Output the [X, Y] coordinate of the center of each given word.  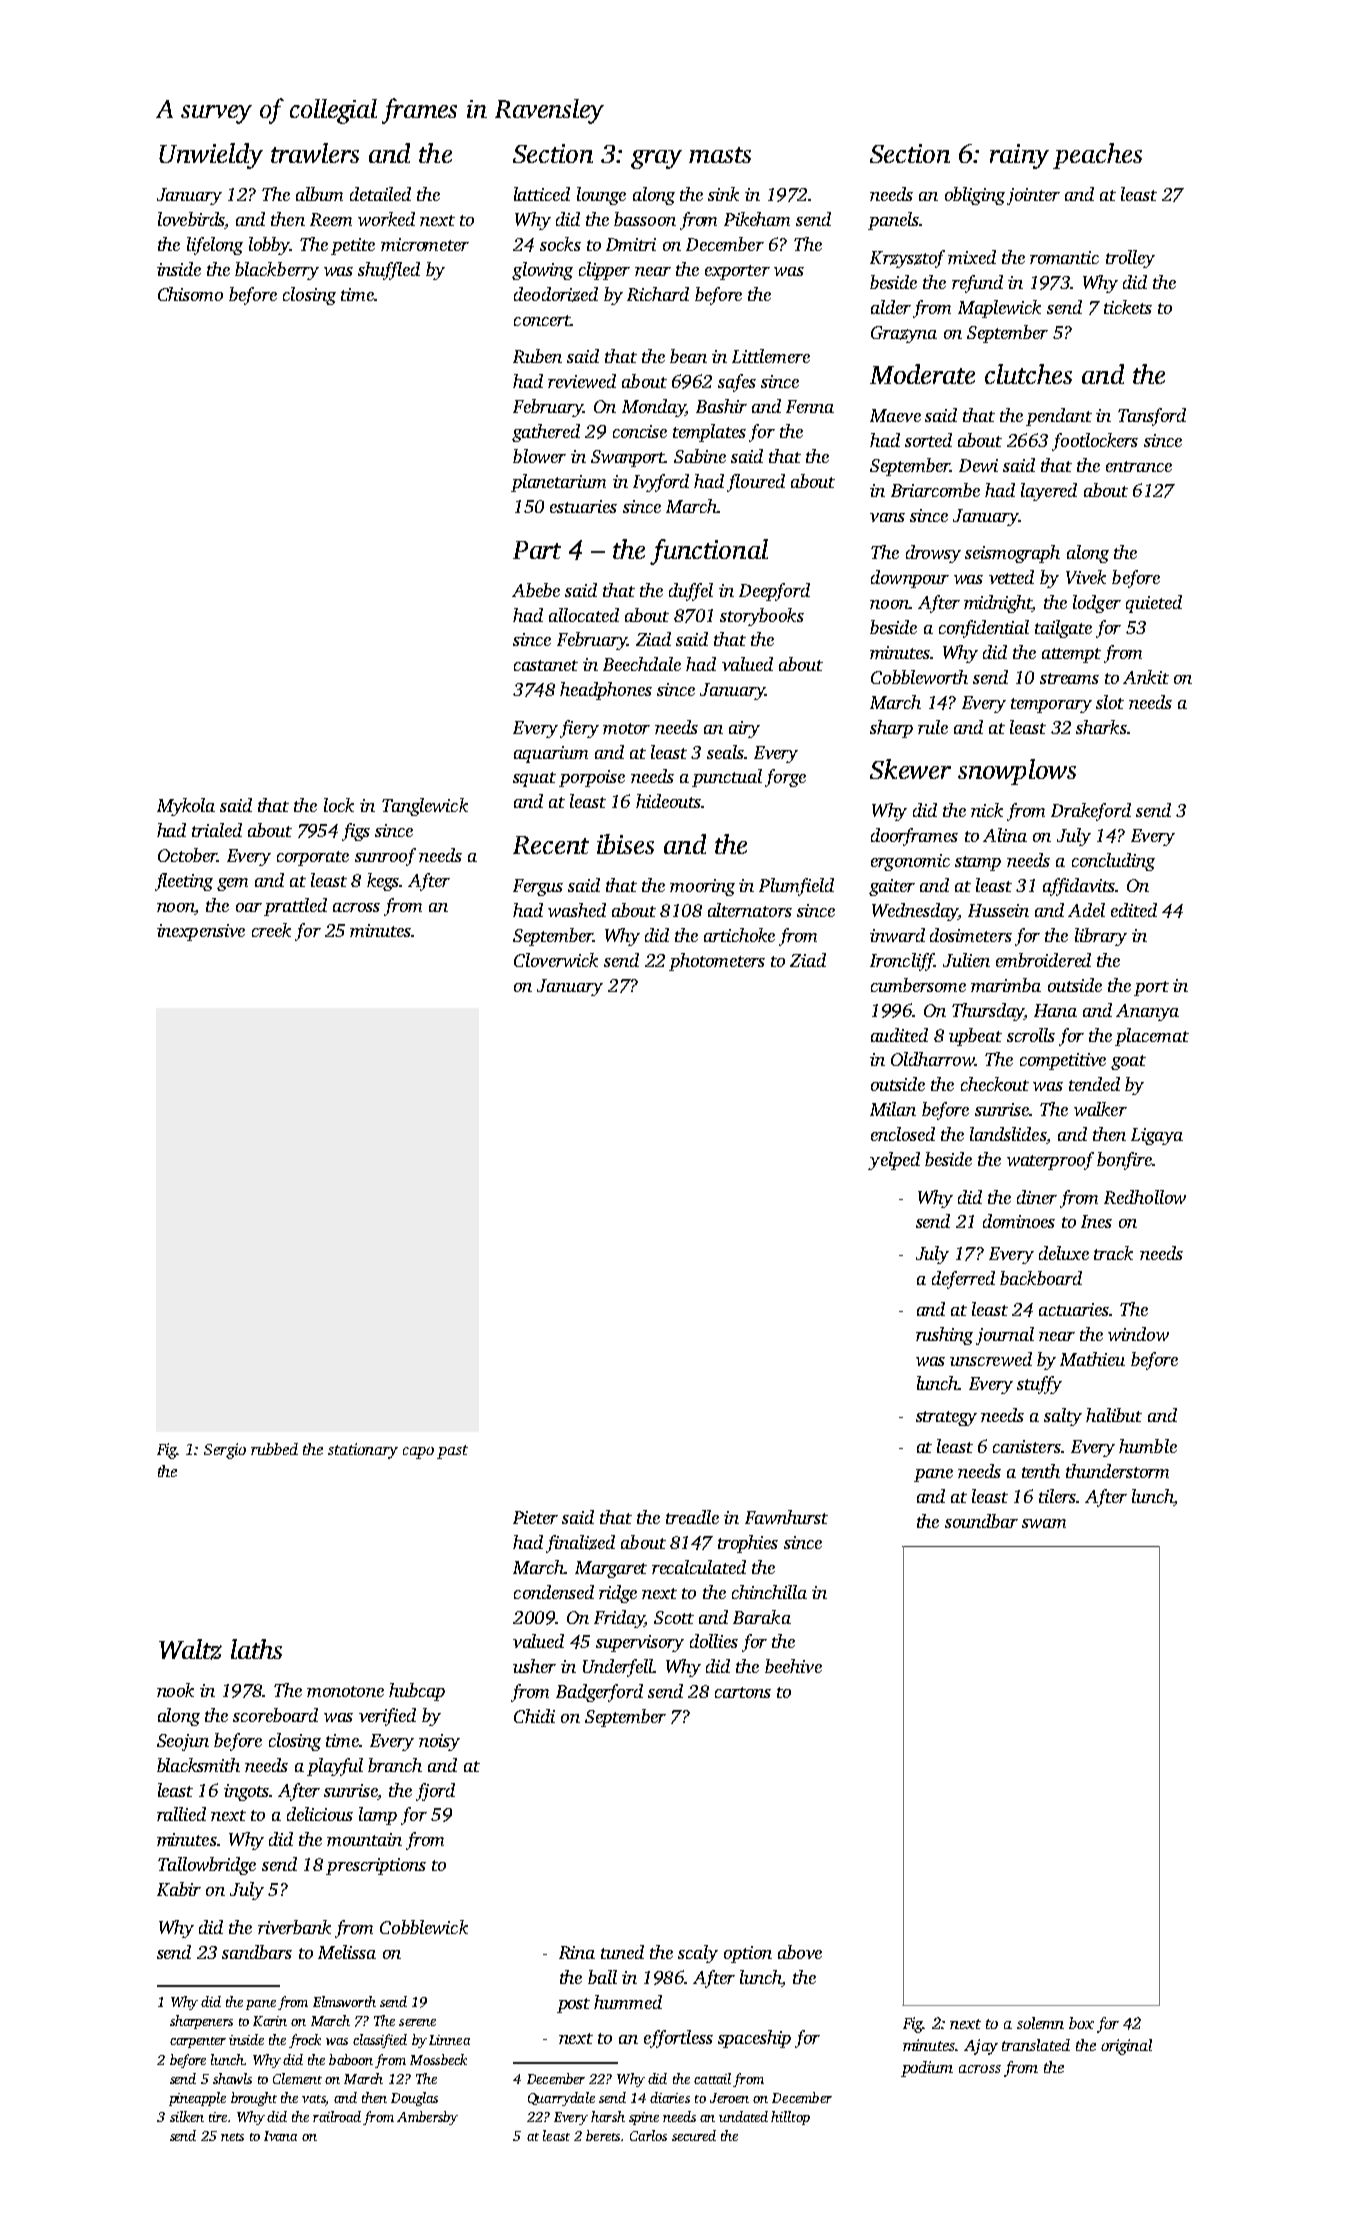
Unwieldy [211, 156]
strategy [946, 1418]
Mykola [186, 807]
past [452, 1452]
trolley [1130, 259]
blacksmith [198, 1765]
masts [720, 155]
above [800, 1952]
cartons [743, 1692]
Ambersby [427, 2118]
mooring [702, 887]
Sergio [225, 1451]
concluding [1113, 862]
